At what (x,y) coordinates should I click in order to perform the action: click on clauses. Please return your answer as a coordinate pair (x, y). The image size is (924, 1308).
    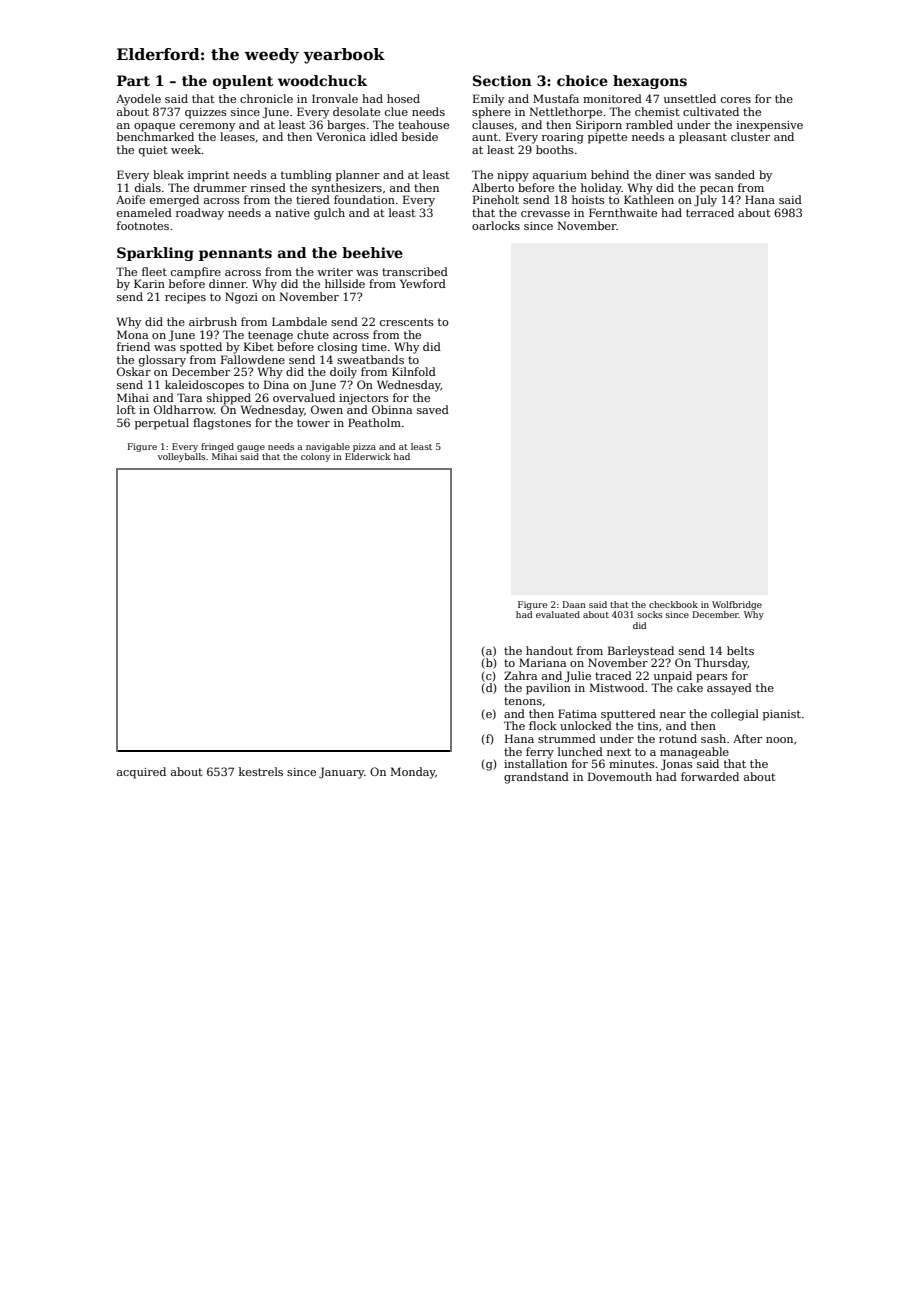
    Looking at the image, I should click on (493, 124).
